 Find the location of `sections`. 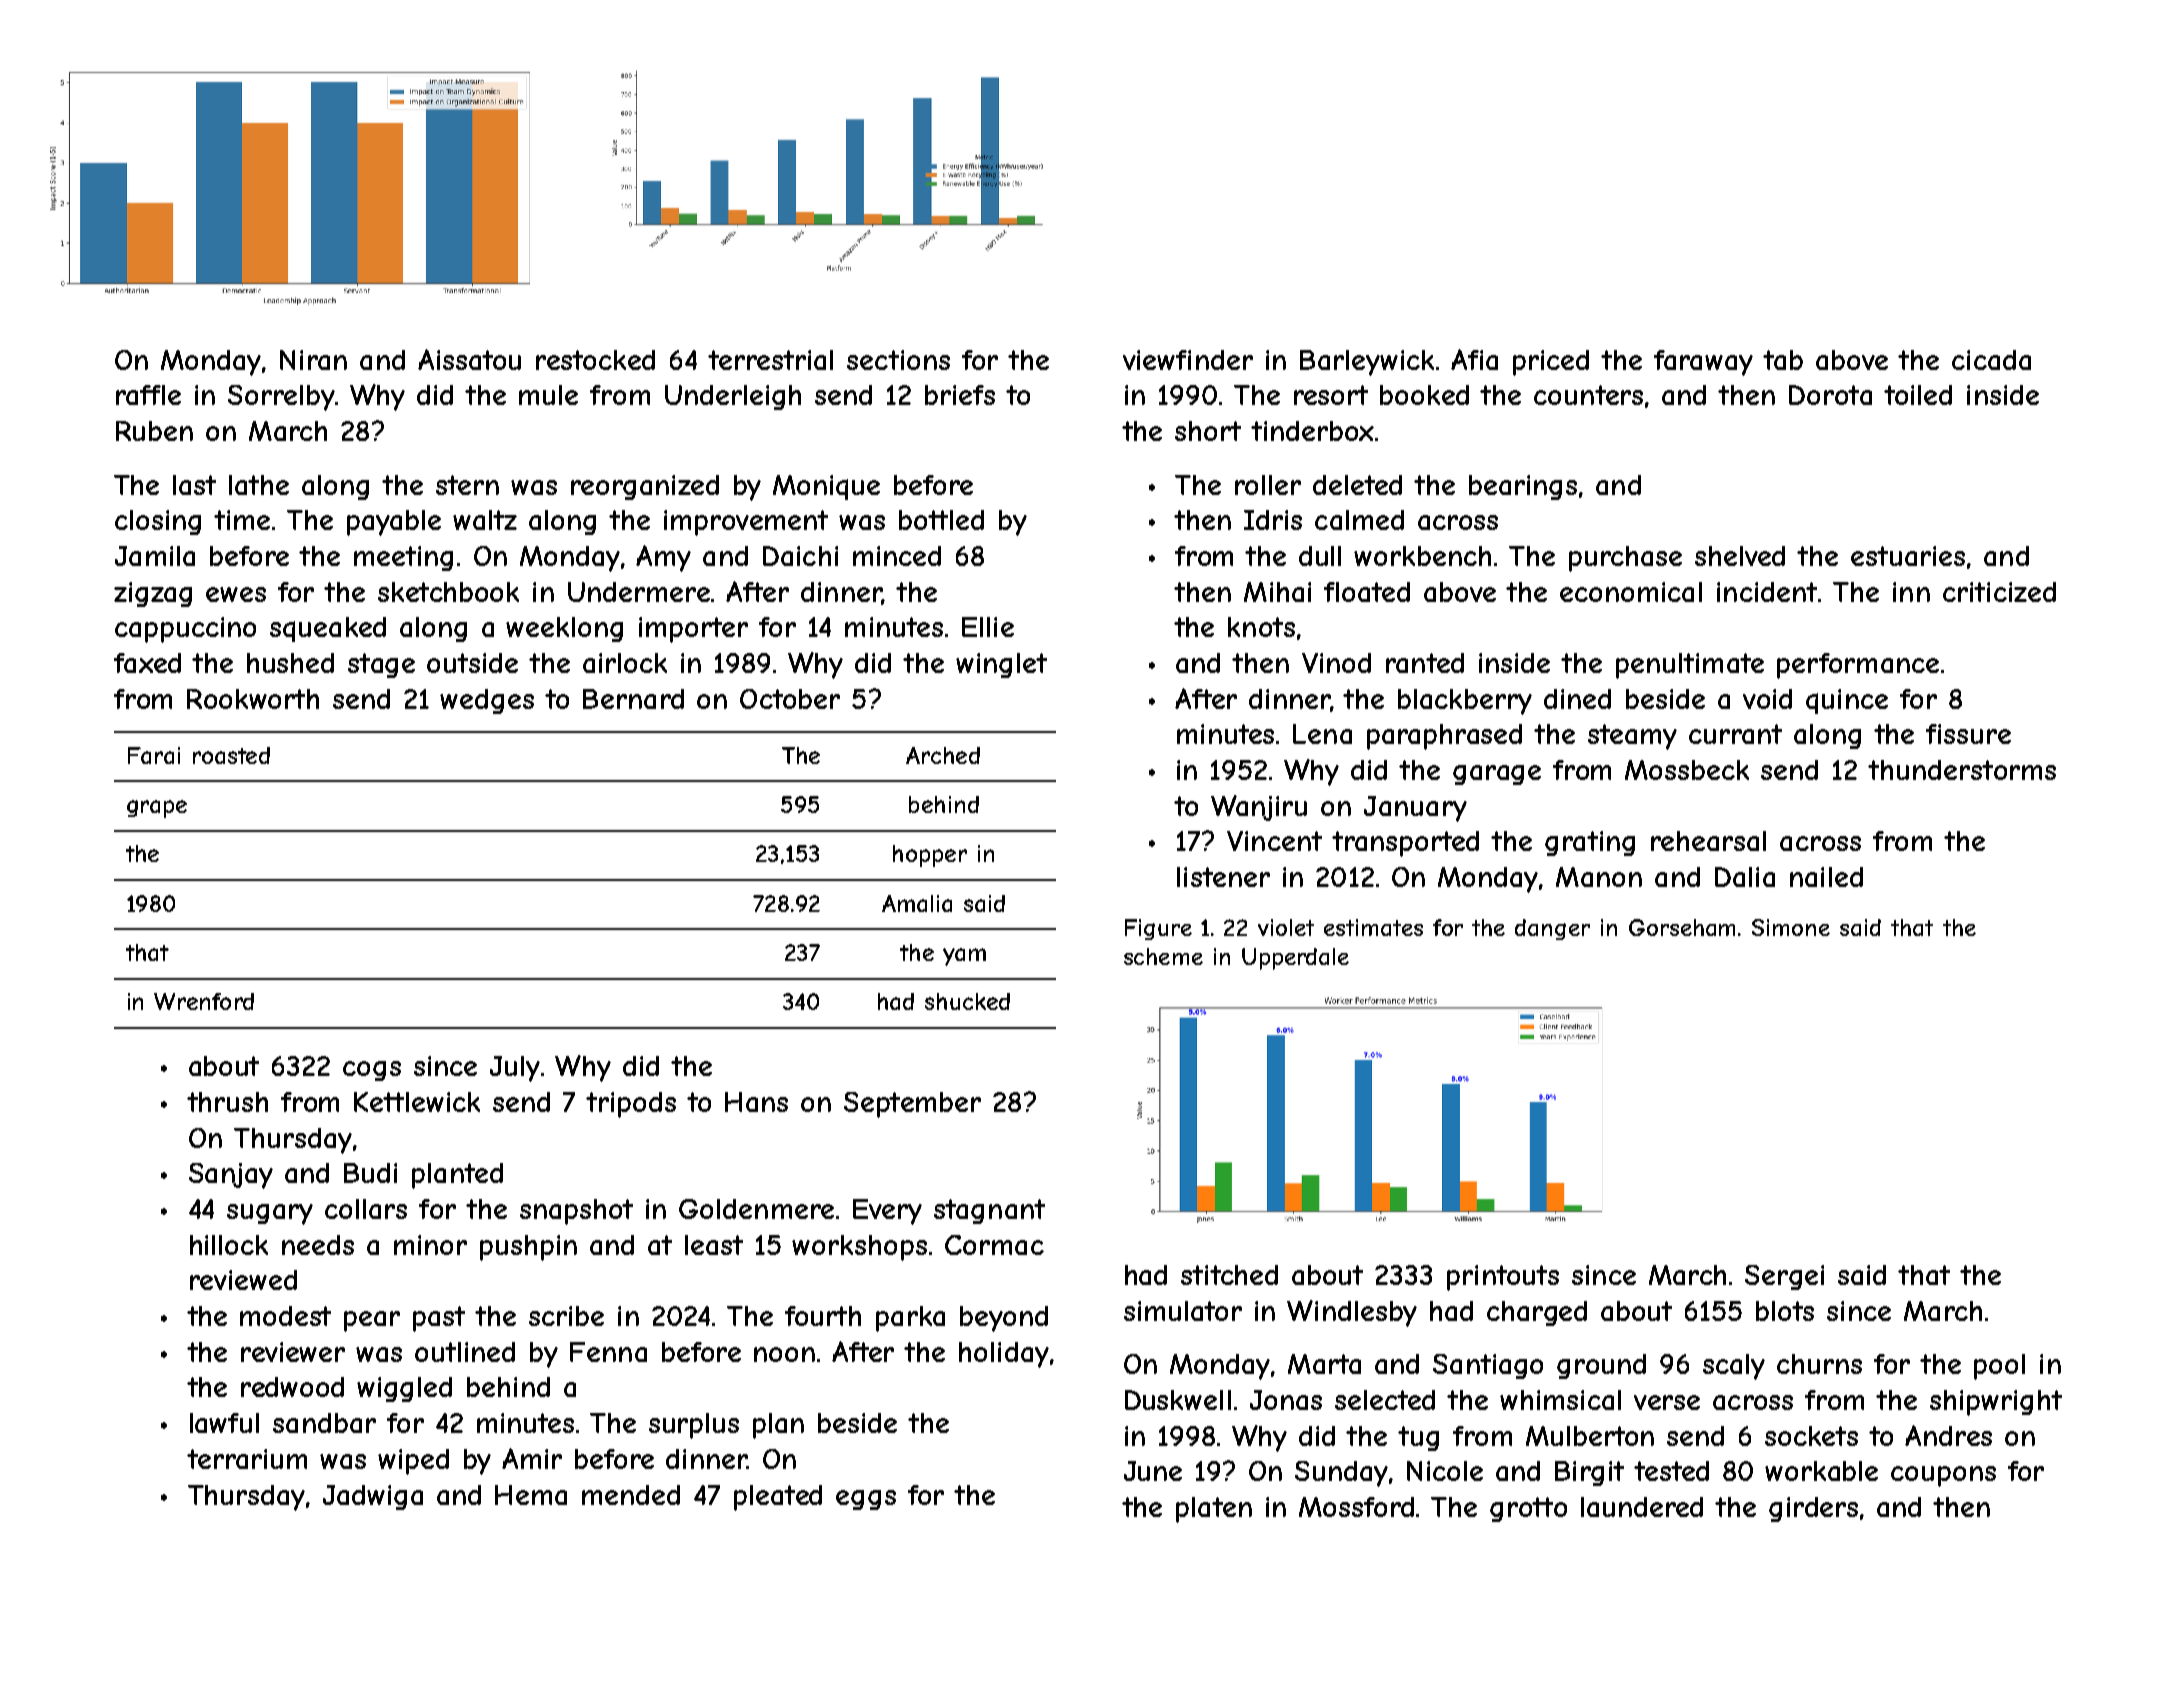

sections is located at coordinates (898, 360).
